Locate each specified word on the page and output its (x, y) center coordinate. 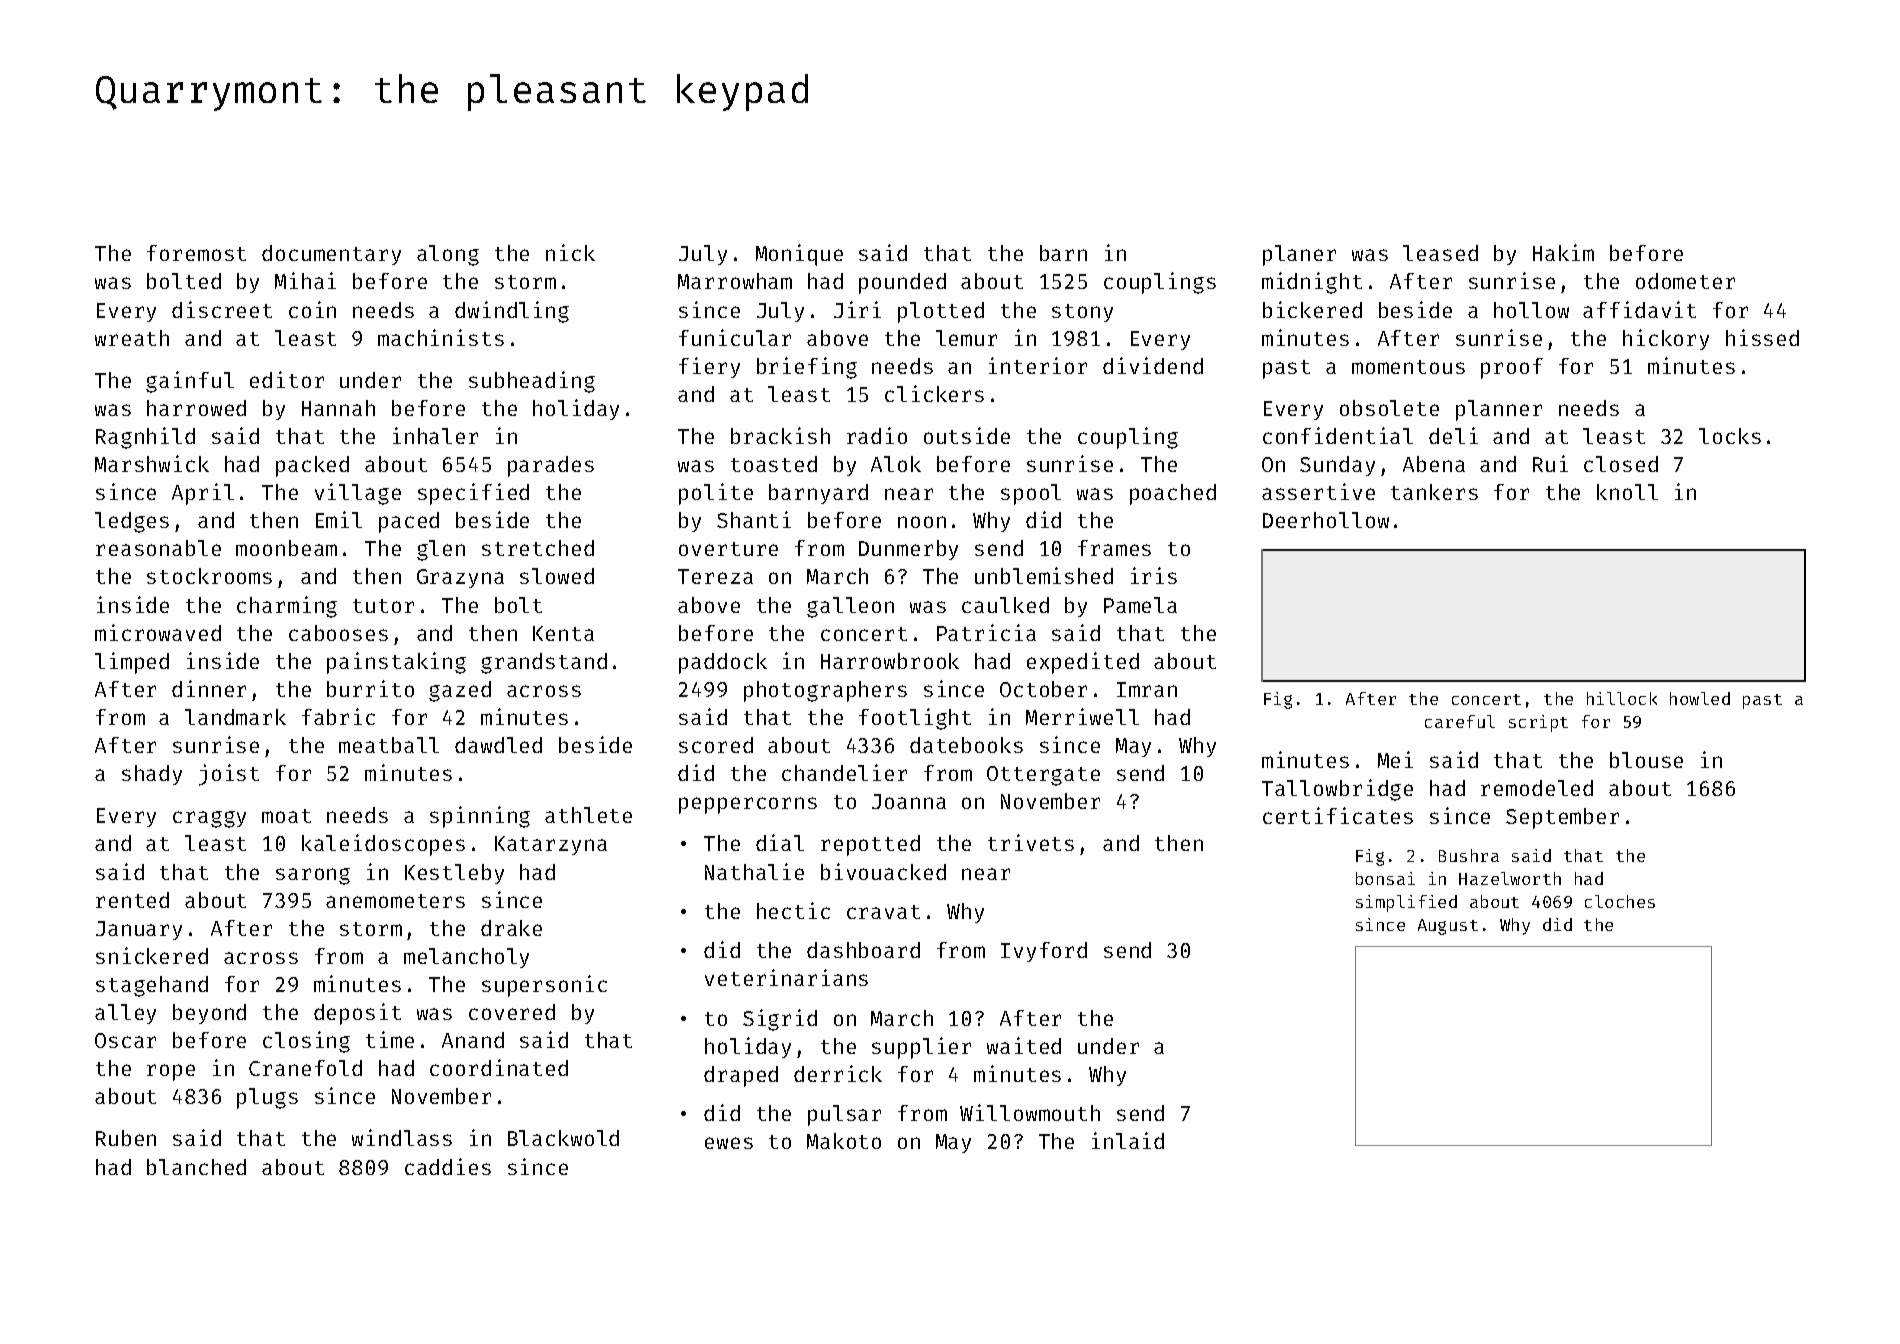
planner (1499, 410)
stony (1082, 313)
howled (1700, 698)
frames (1114, 548)
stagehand (152, 986)
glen (441, 550)
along (448, 255)
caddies (448, 1166)
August (1448, 927)
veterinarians (786, 977)
